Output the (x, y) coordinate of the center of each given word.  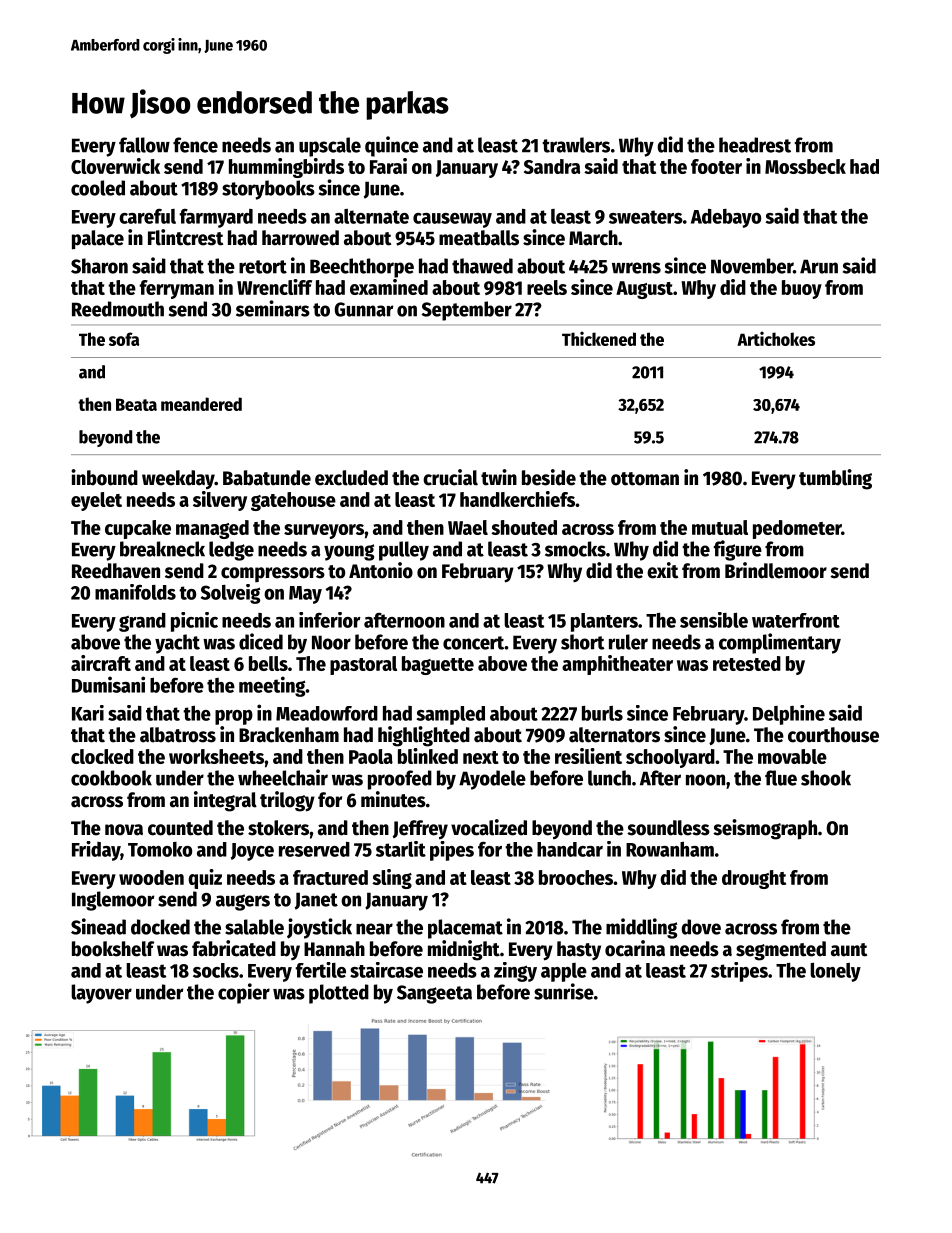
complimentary (780, 643)
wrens (636, 268)
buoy (802, 289)
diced (261, 641)
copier (244, 993)
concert (473, 643)
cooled (98, 188)
